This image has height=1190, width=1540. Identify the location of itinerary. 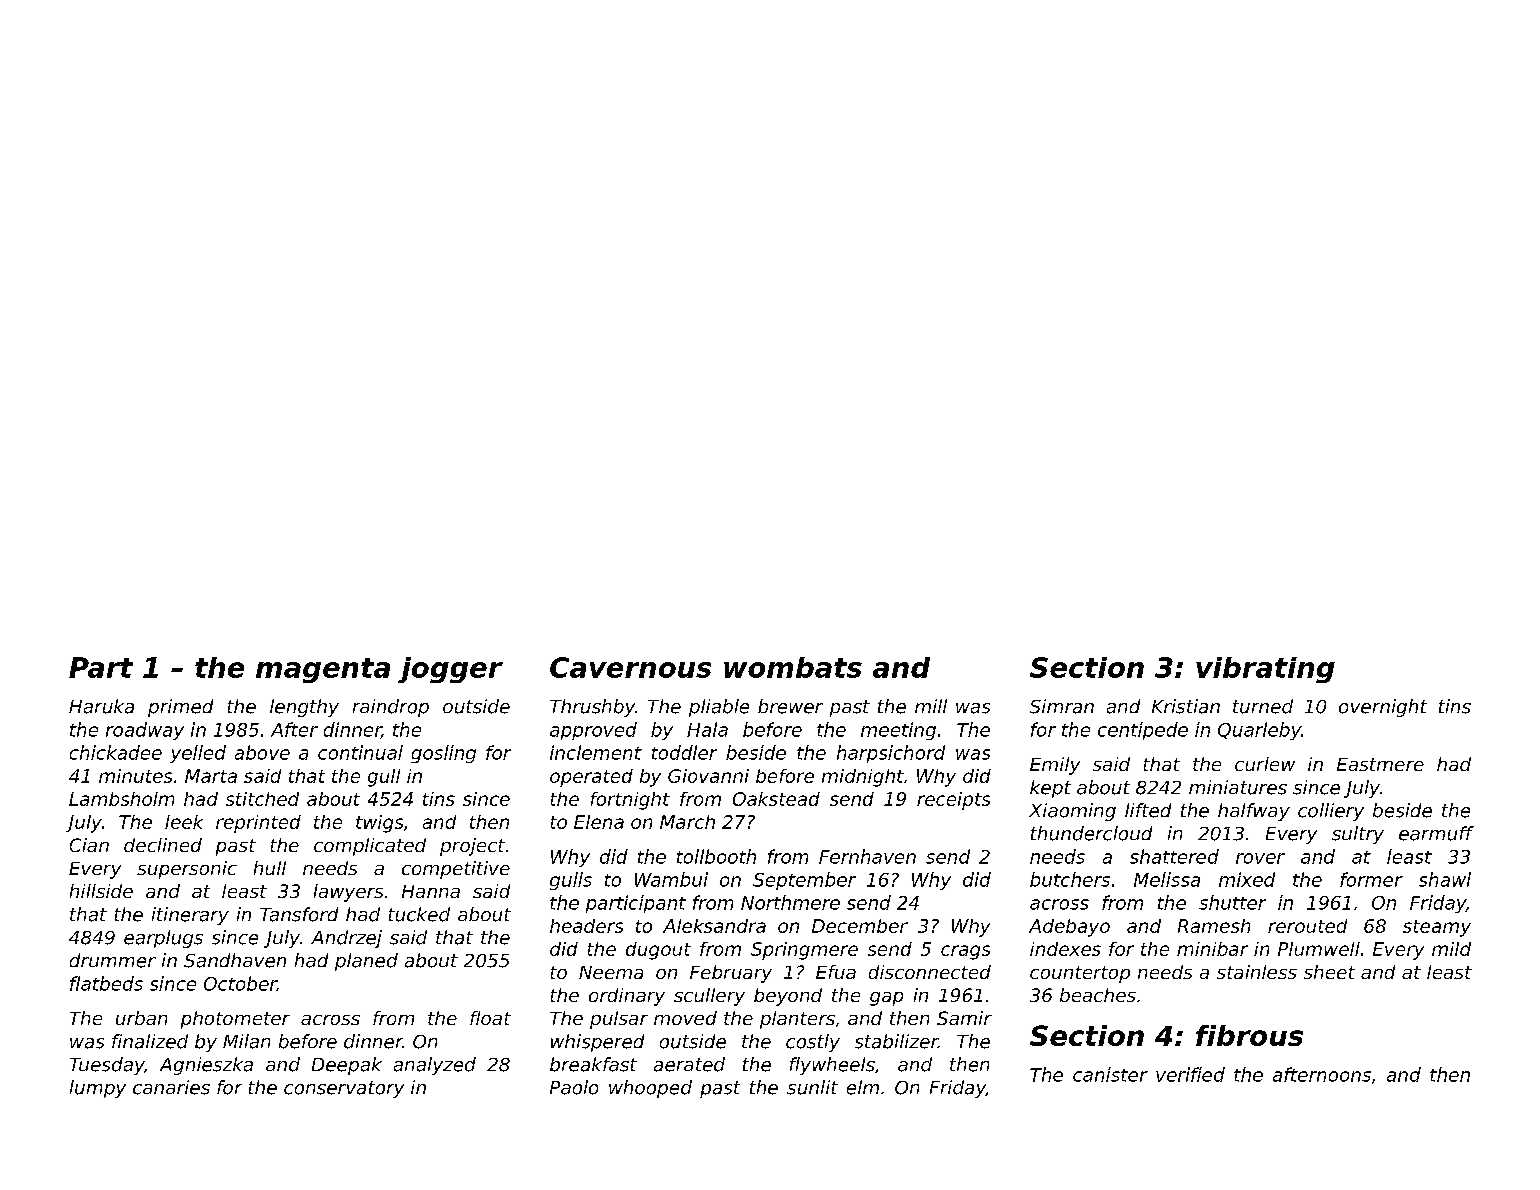
(190, 916).
